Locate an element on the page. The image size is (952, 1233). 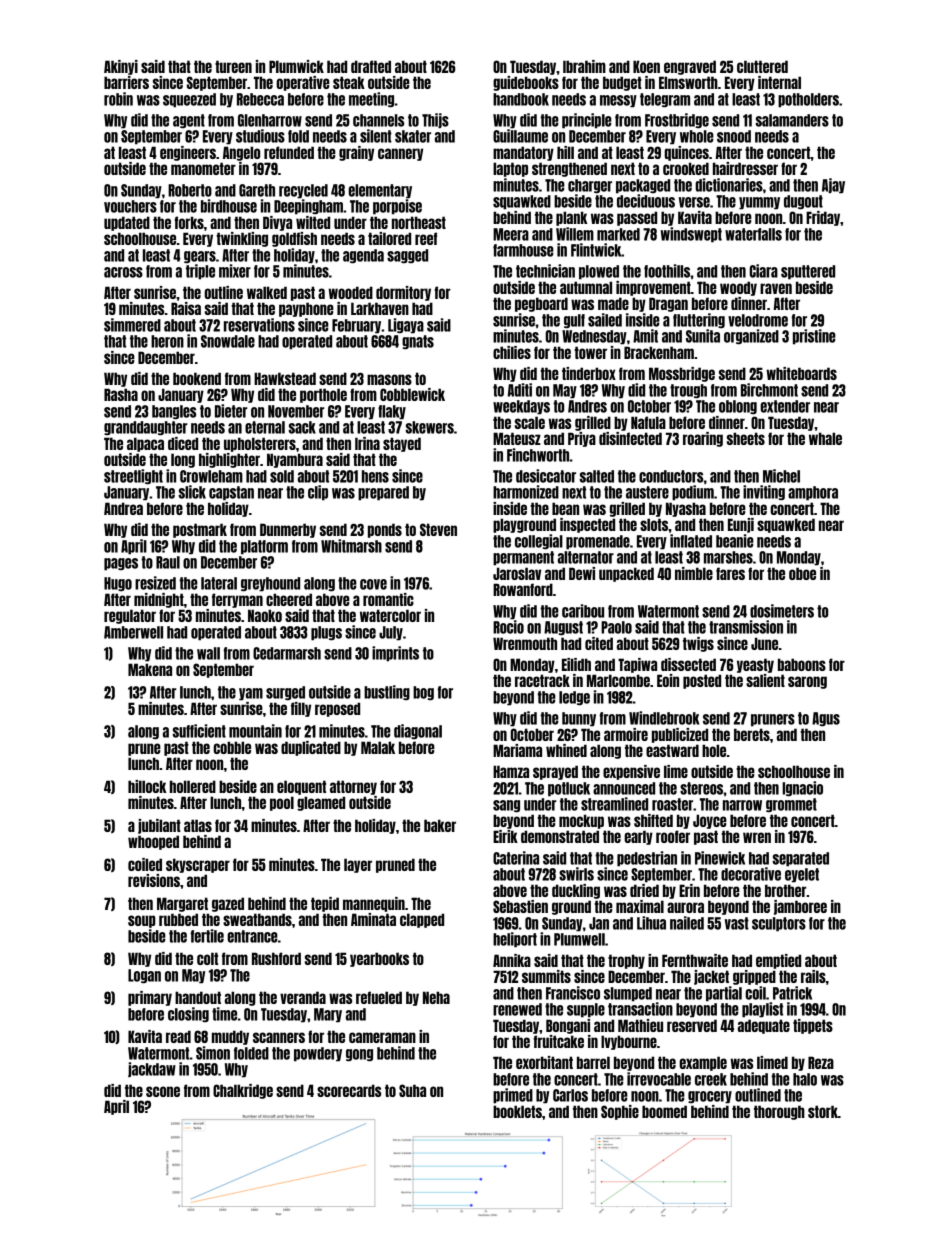
Sebastien is located at coordinates (520, 906).
